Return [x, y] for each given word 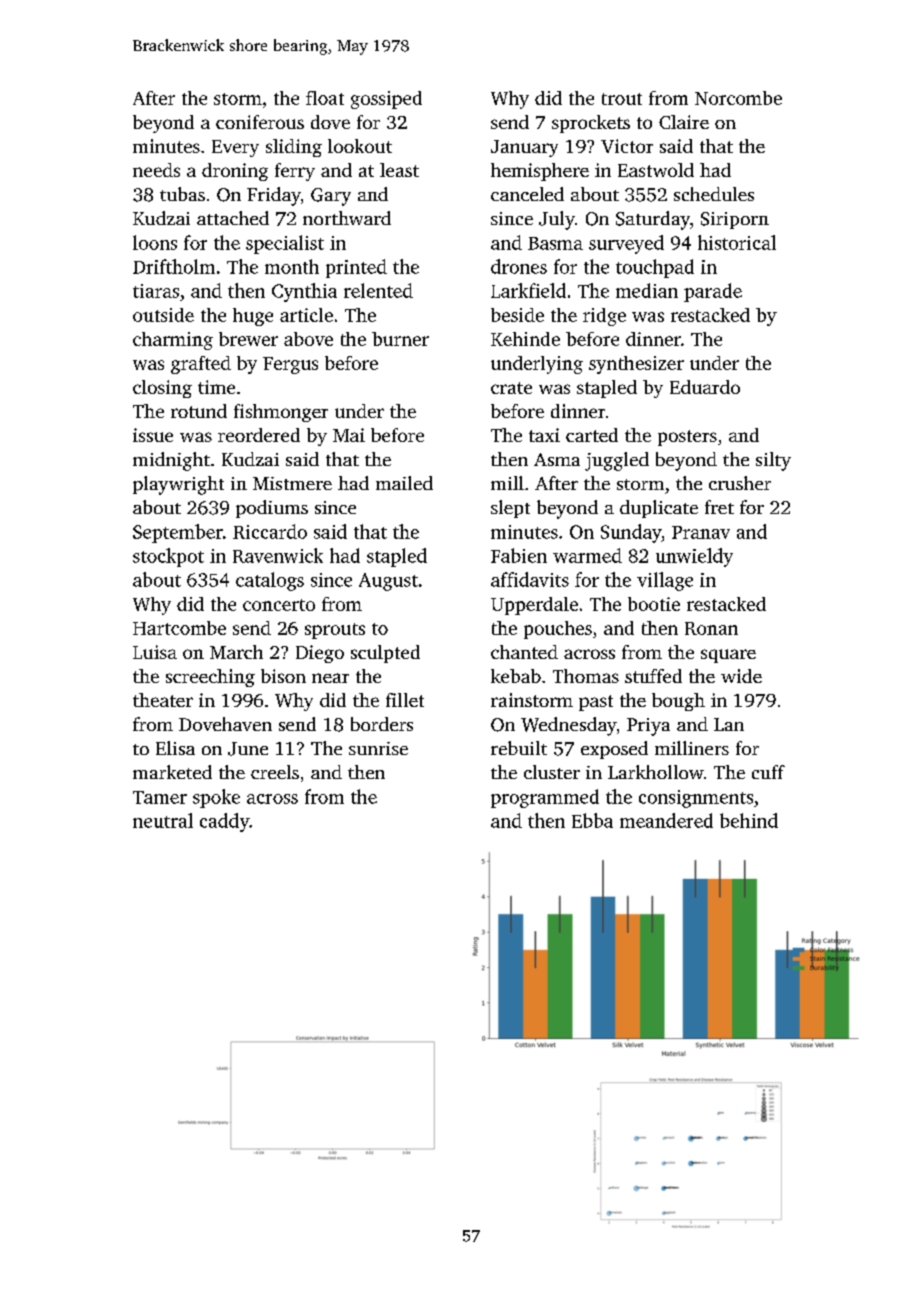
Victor [627, 146]
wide [741, 676]
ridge [604, 317]
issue [153, 435]
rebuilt [519, 748]
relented [378, 290]
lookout [360, 146]
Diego [320, 654]
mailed [404, 483]
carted [592, 435]
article [306, 315]
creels [275, 772]
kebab [516, 676]
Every [235, 148]
